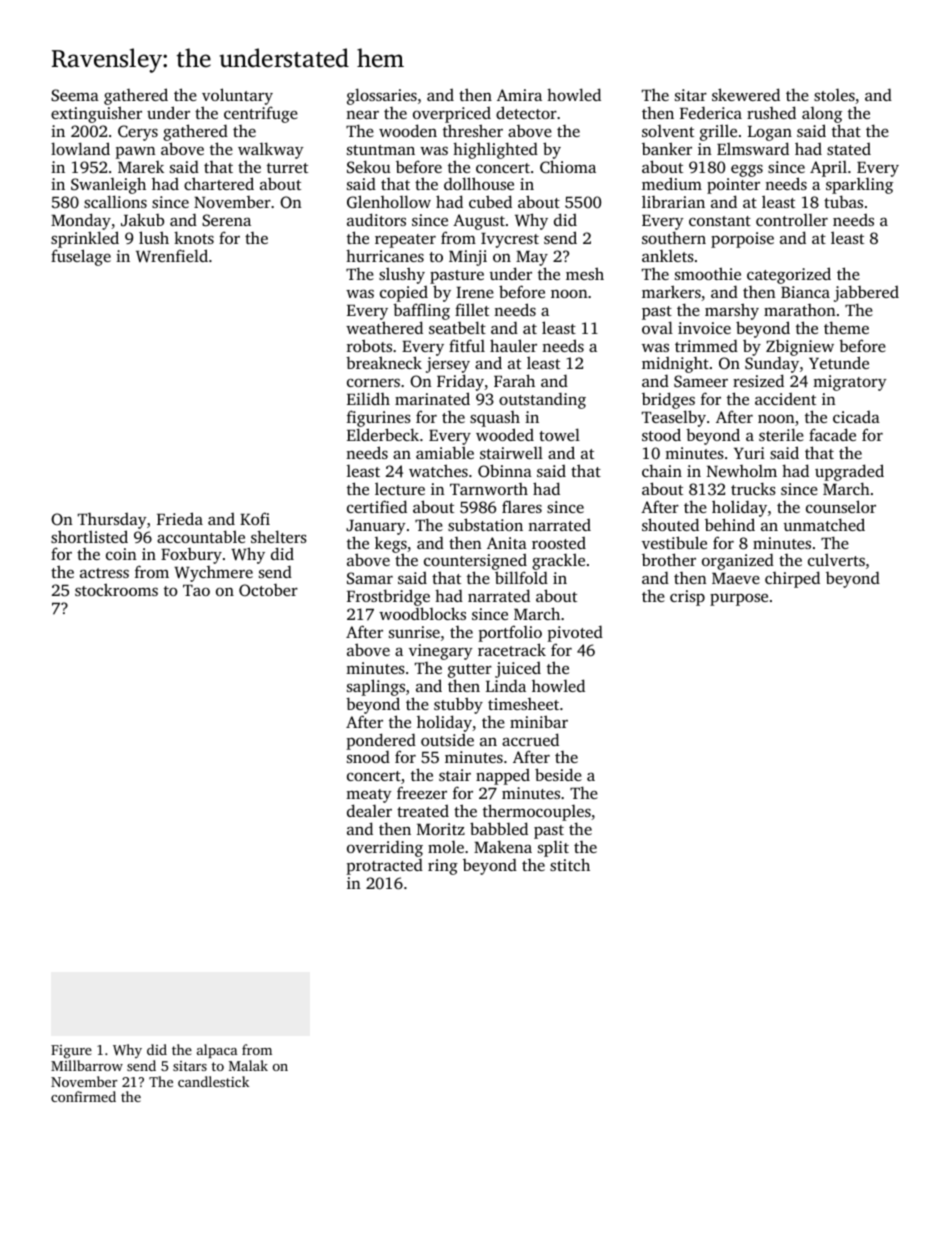 The width and height of the image is (952, 1233). What do you see at coordinates (384, 866) in the image?
I see `protracted` at bounding box center [384, 866].
